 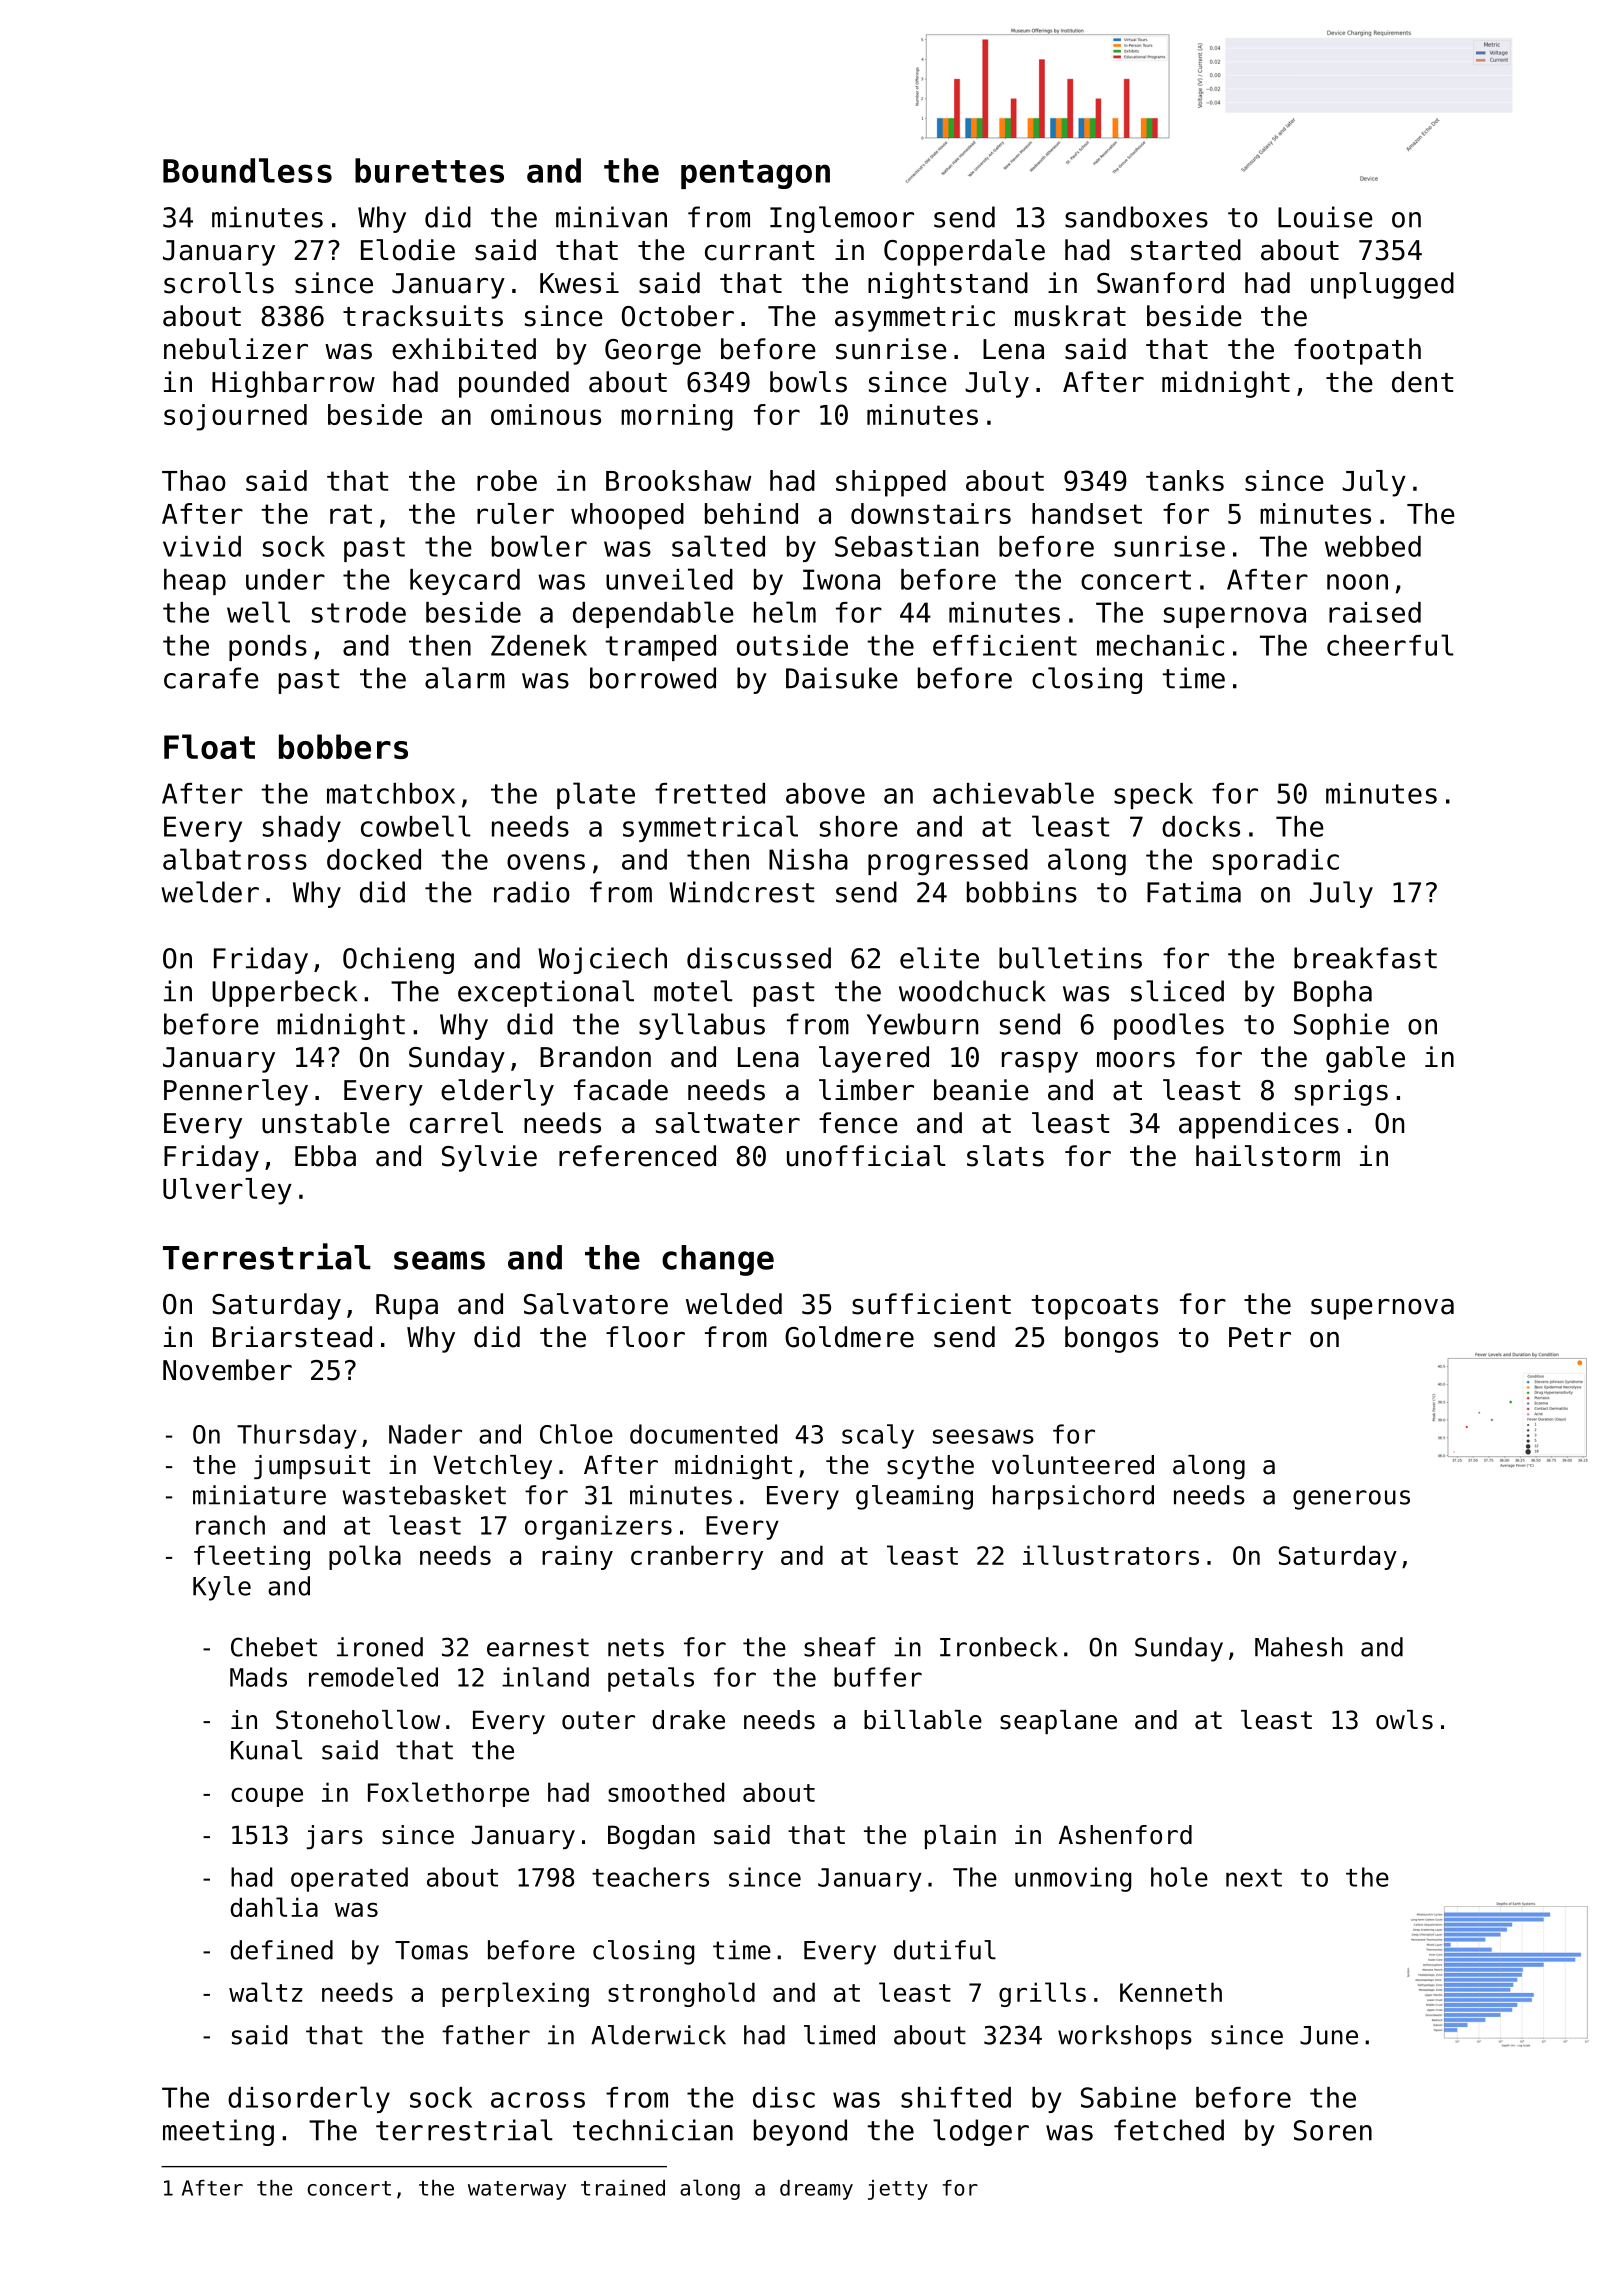 What do you see at coordinates (247, 170) in the screenshot?
I see `Boundless` at bounding box center [247, 170].
